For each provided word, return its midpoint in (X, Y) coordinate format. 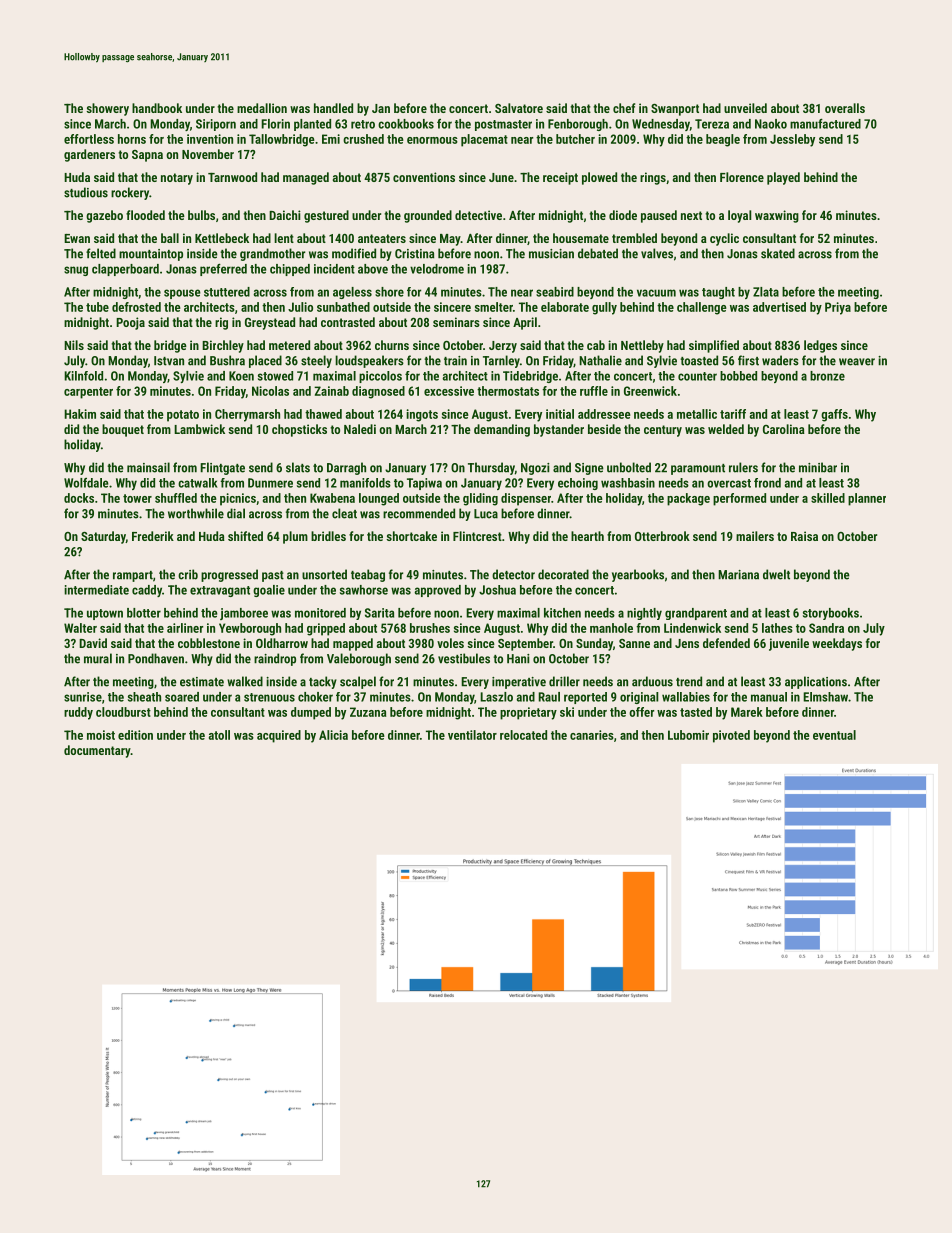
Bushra (227, 360)
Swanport (675, 110)
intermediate (96, 590)
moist (101, 735)
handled (333, 108)
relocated (523, 735)
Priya (838, 308)
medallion (262, 108)
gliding (480, 499)
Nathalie (600, 360)
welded (726, 429)
